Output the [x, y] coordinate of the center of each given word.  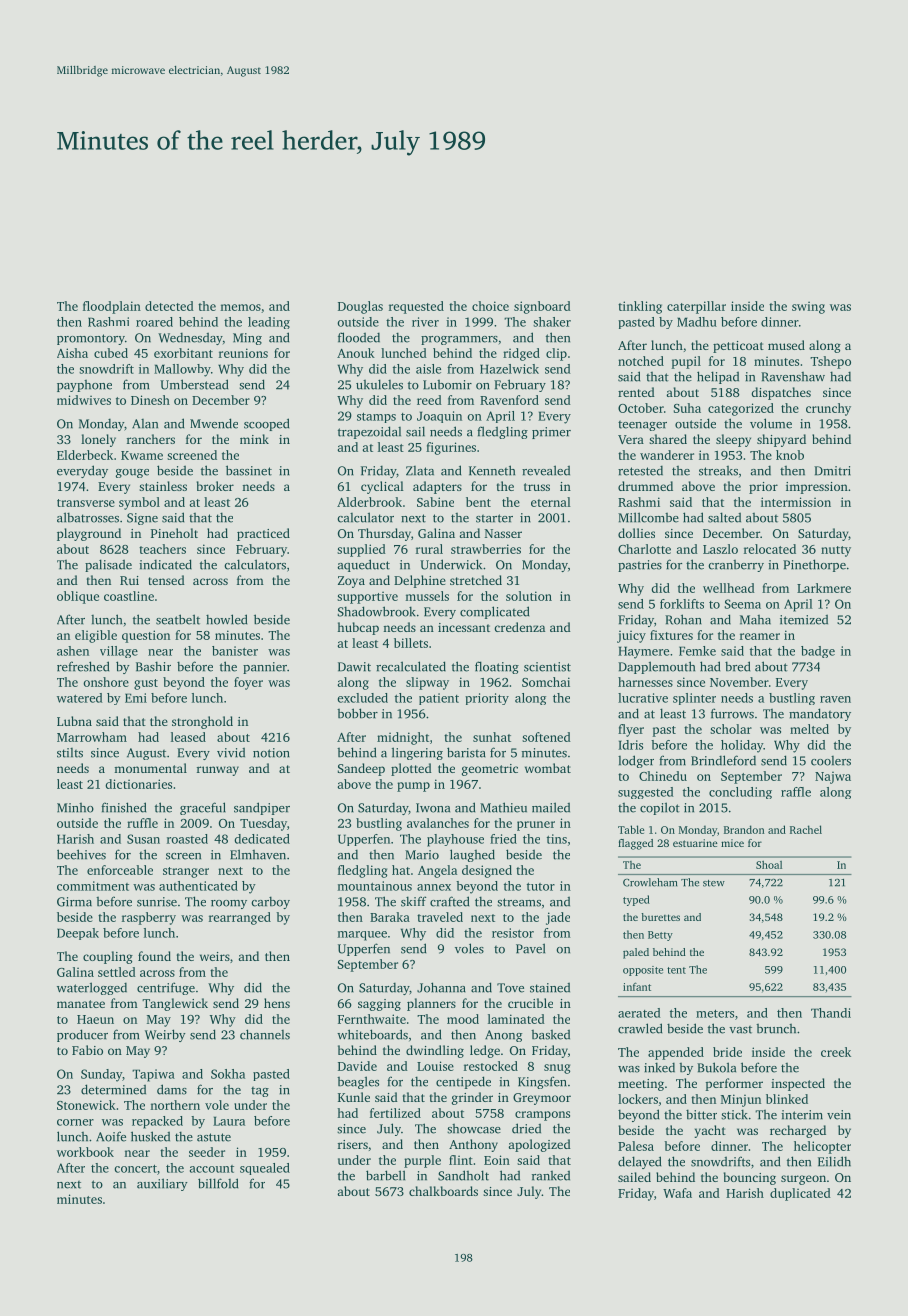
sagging [379, 1005]
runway [218, 771]
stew [714, 883]
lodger [636, 761]
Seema [743, 604]
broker [215, 486]
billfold [218, 1183]
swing [808, 307]
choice [490, 306]
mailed [551, 807]
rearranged [240, 918]
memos [240, 307]
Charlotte [644, 549]
